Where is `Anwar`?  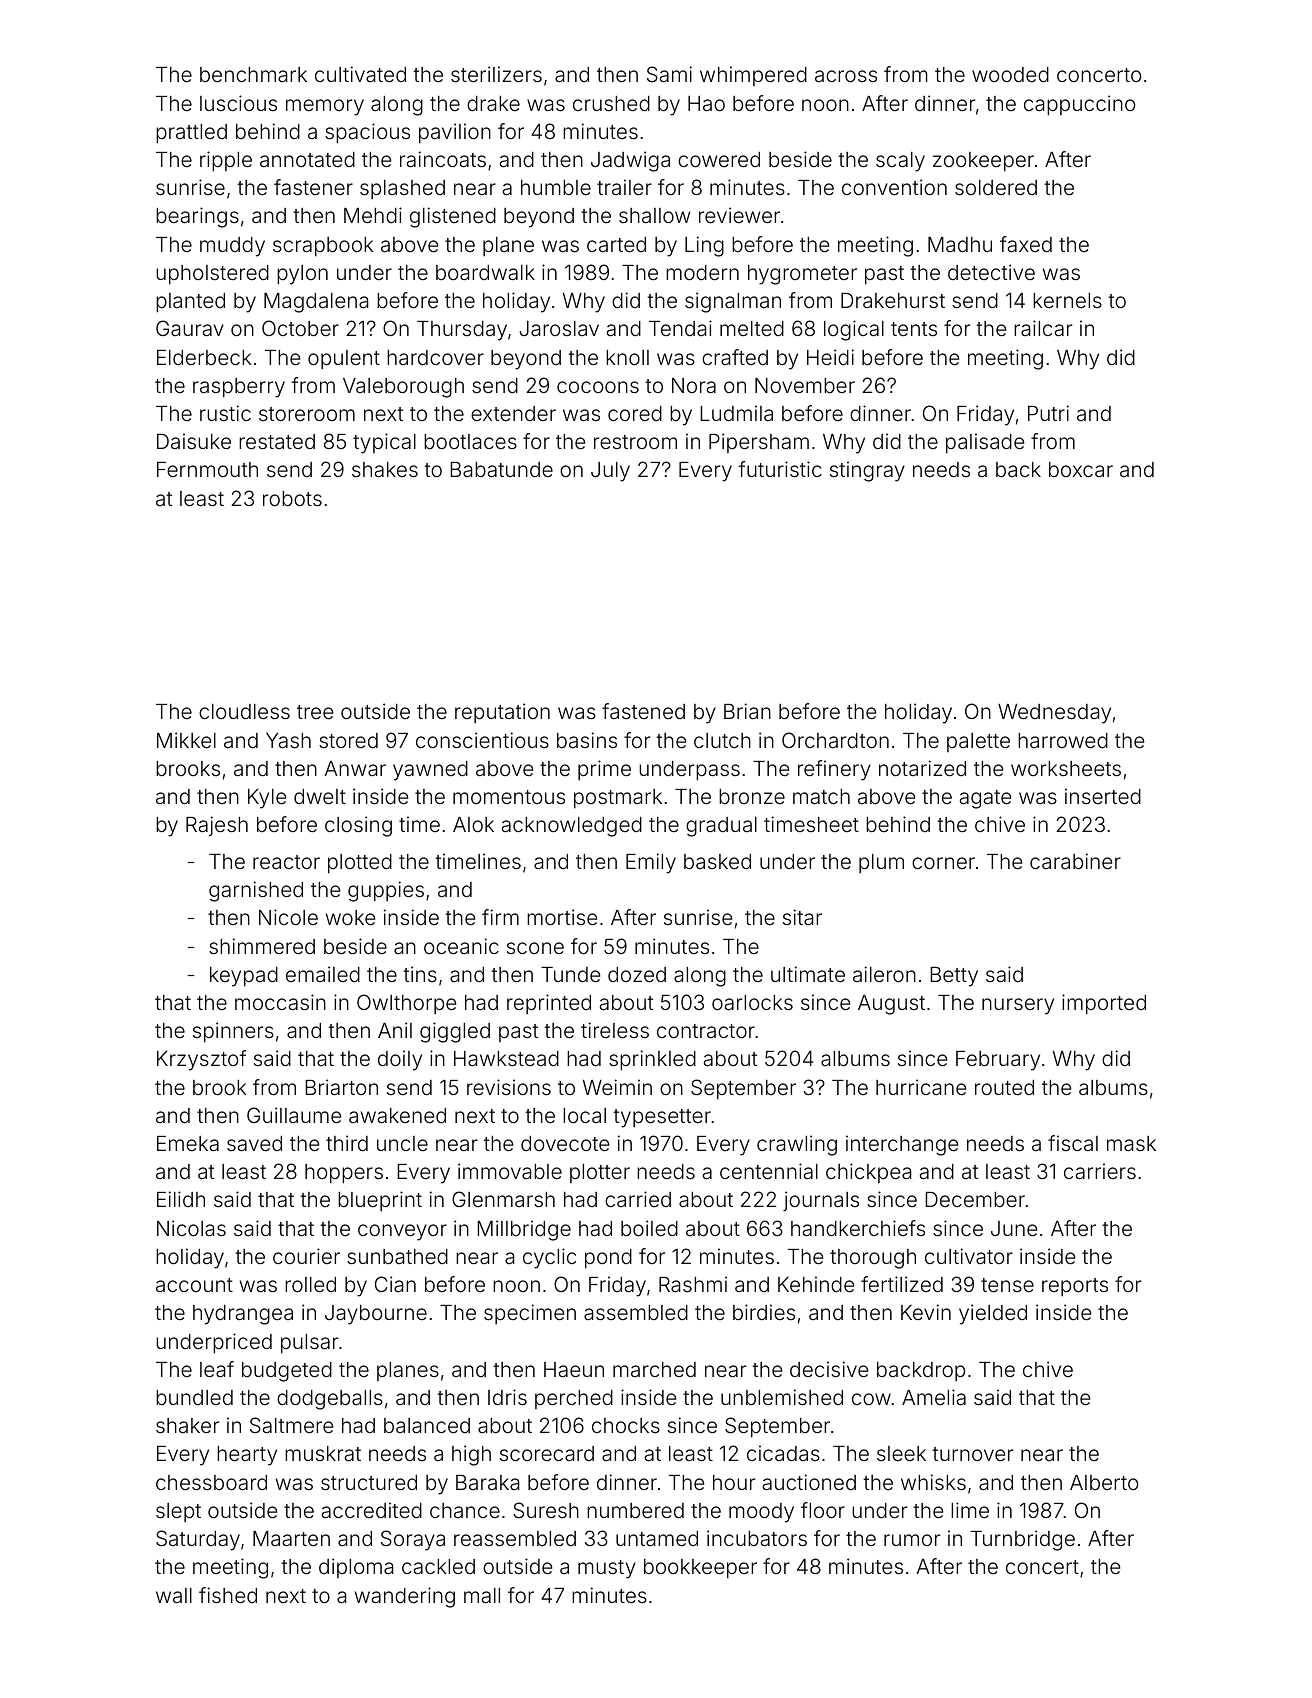
Anwar is located at coordinates (355, 768).
